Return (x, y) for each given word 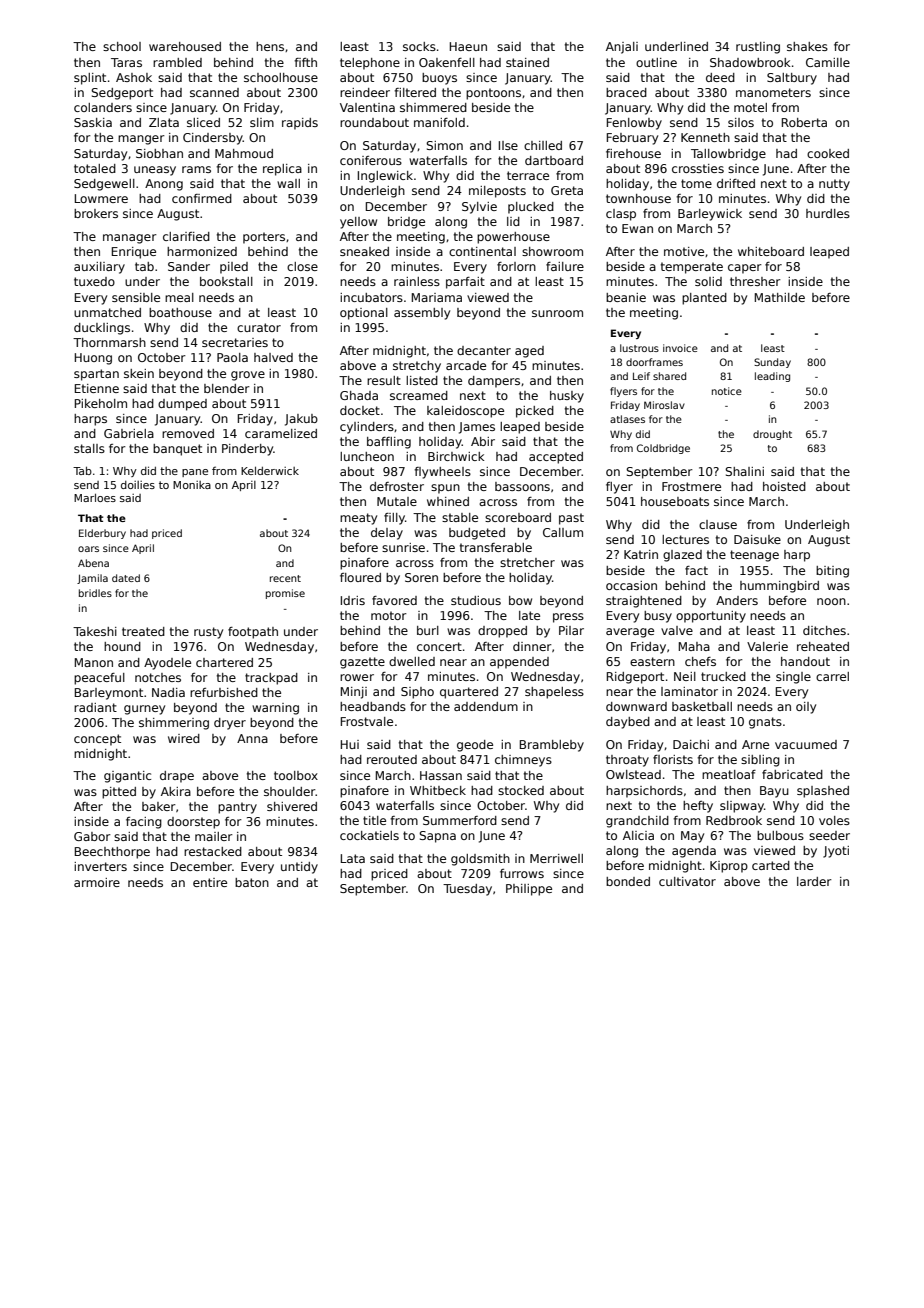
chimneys (523, 761)
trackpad (271, 679)
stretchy (417, 367)
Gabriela (129, 433)
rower (357, 677)
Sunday (772, 363)
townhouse (638, 198)
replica (282, 170)
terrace (528, 175)
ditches (824, 630)
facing (144, 823)
